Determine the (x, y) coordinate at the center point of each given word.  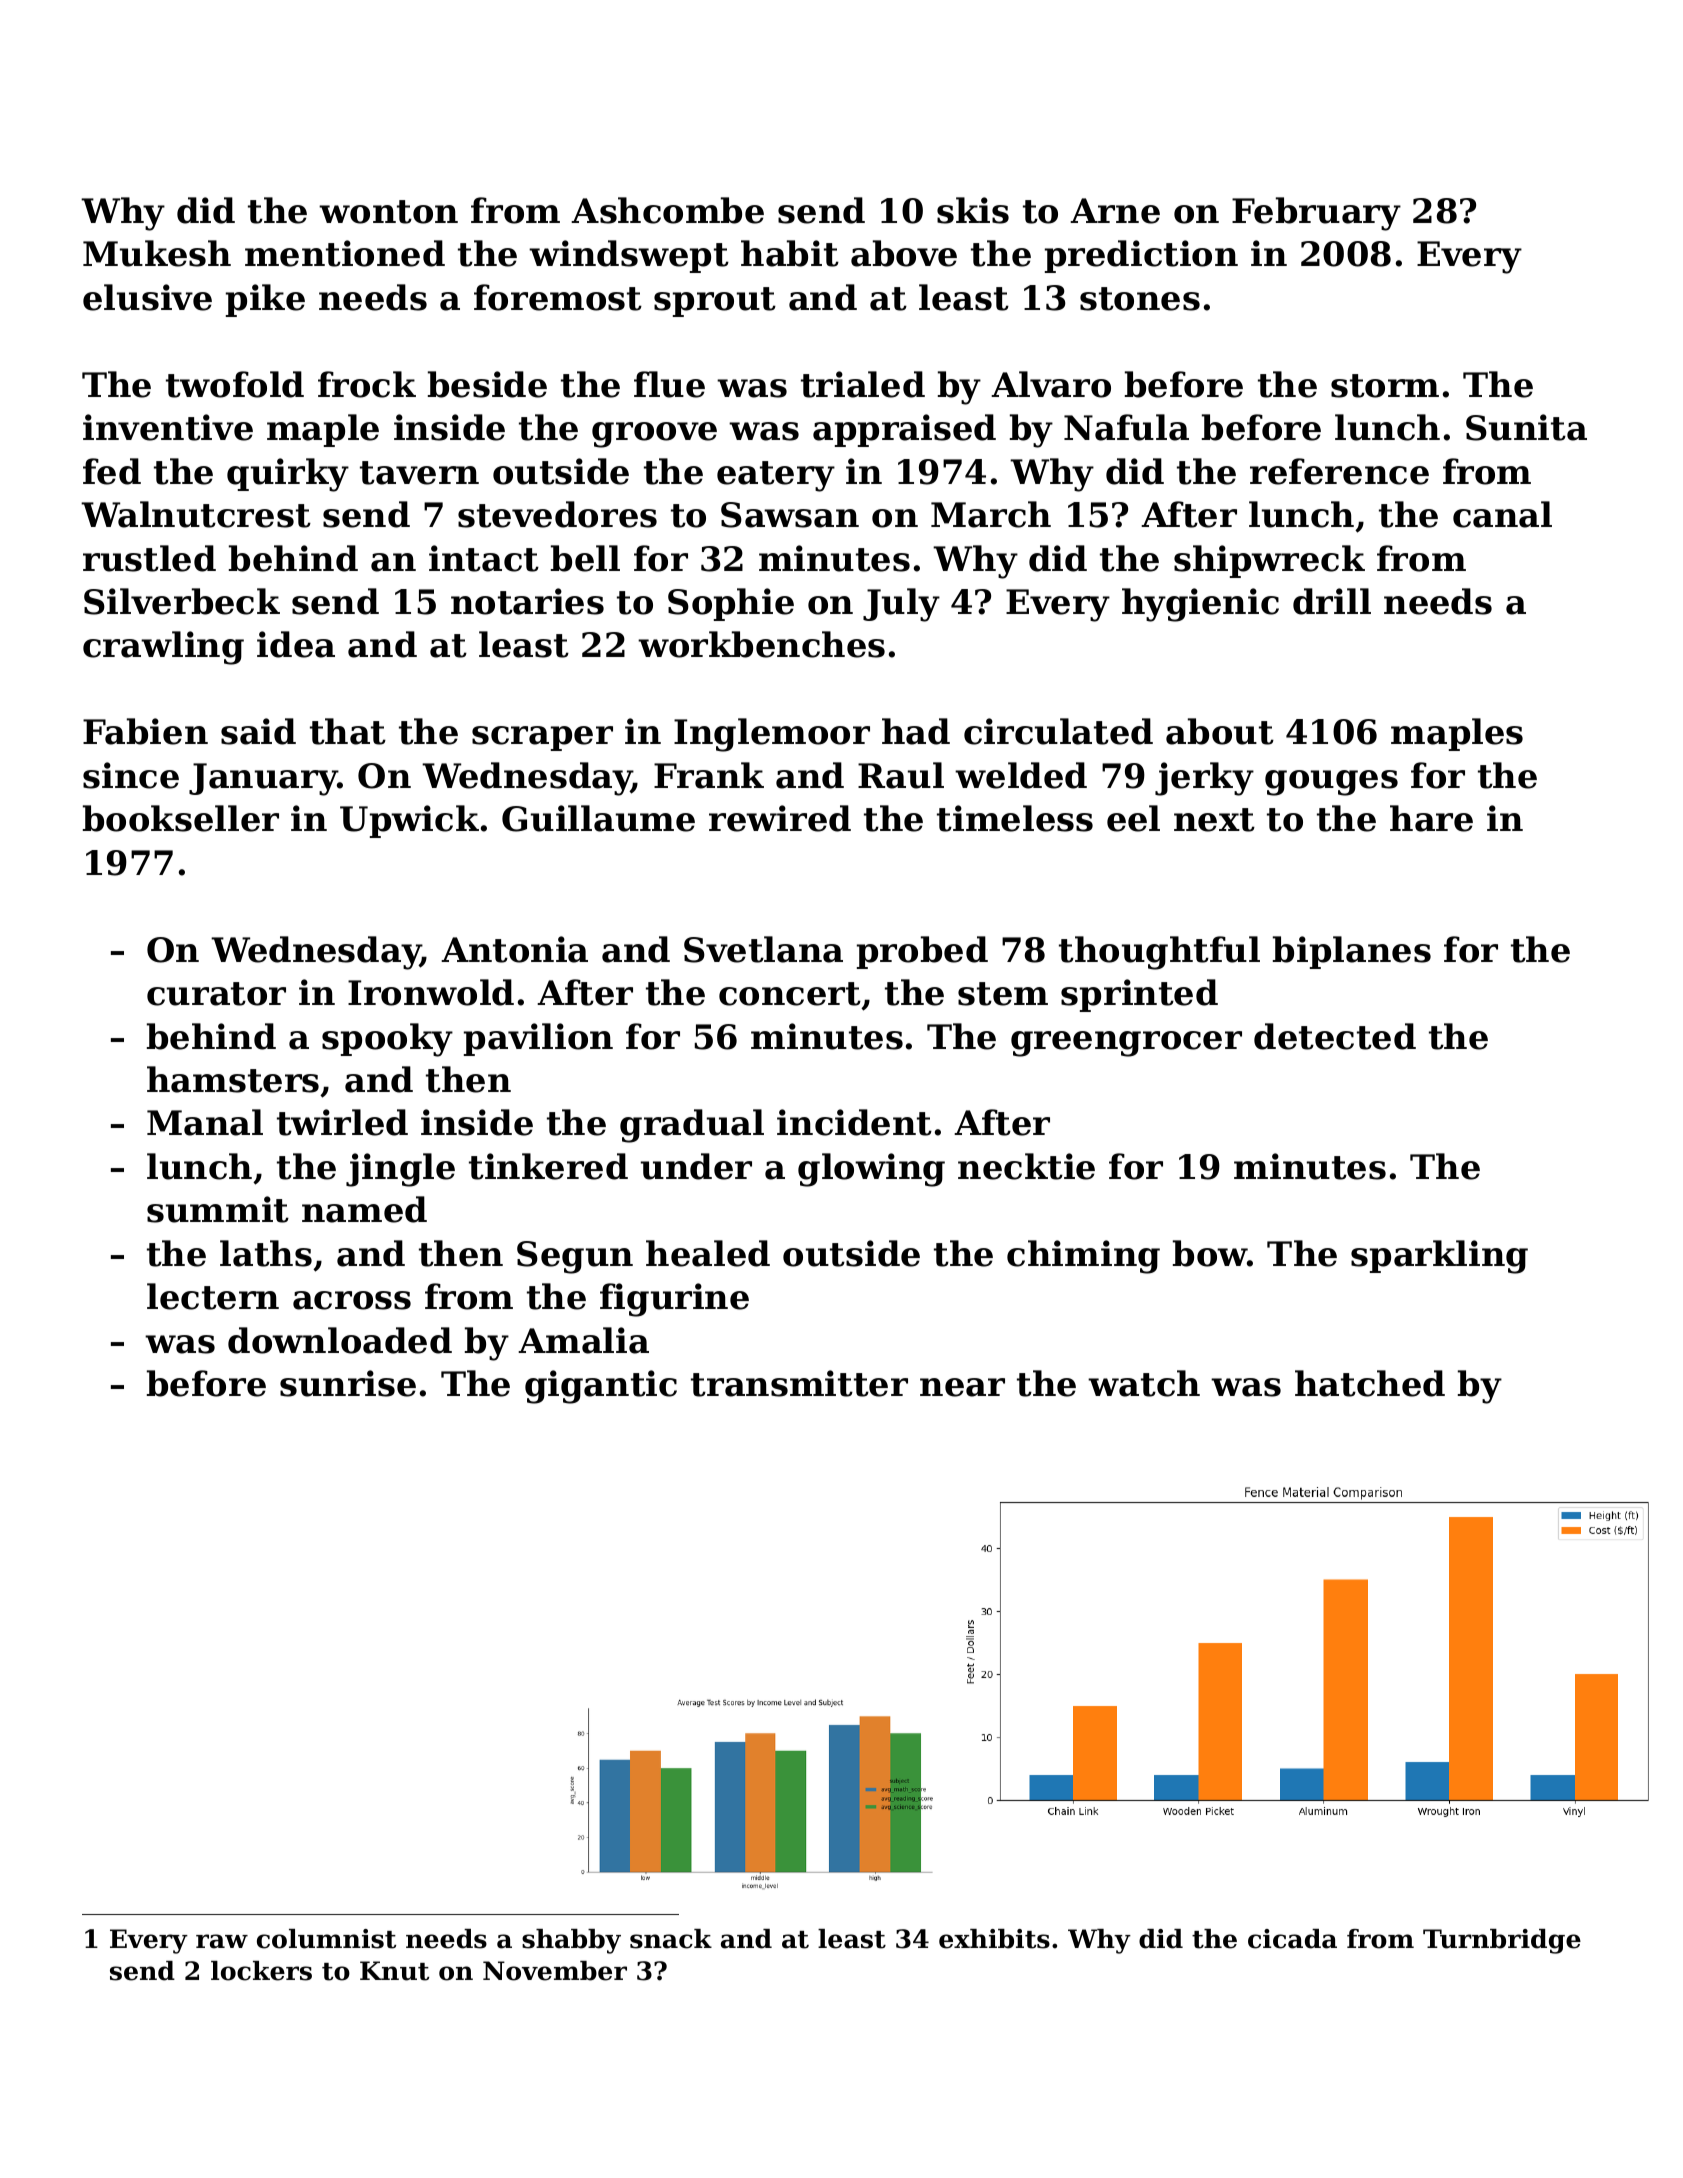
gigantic (601, 1387)
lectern (213, 1296)
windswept (629, 256)
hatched (1370, 1383)
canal (1502, 514)
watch (1144, 1383)
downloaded (340, 1340)
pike (265, 300)
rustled (149, 558)
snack (671, 1939)
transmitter (799, 1383)
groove (654, 435)
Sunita (1526, 427)
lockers (261, 1971)
